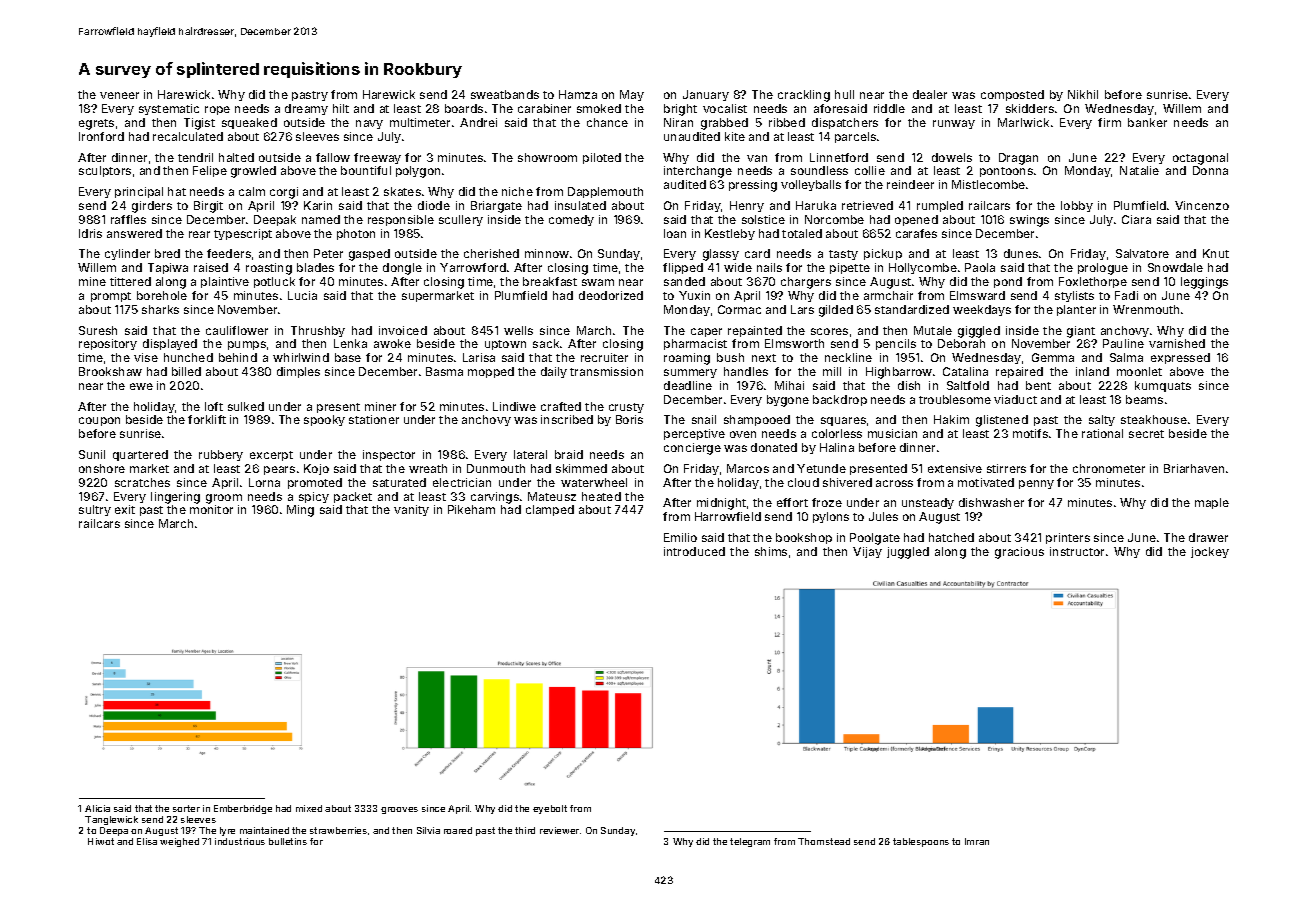 This document has width=1308, height=924. What do you see at coordinates (750, 842) in the document?
I see `telegram` at bounding box center [750, 842].
